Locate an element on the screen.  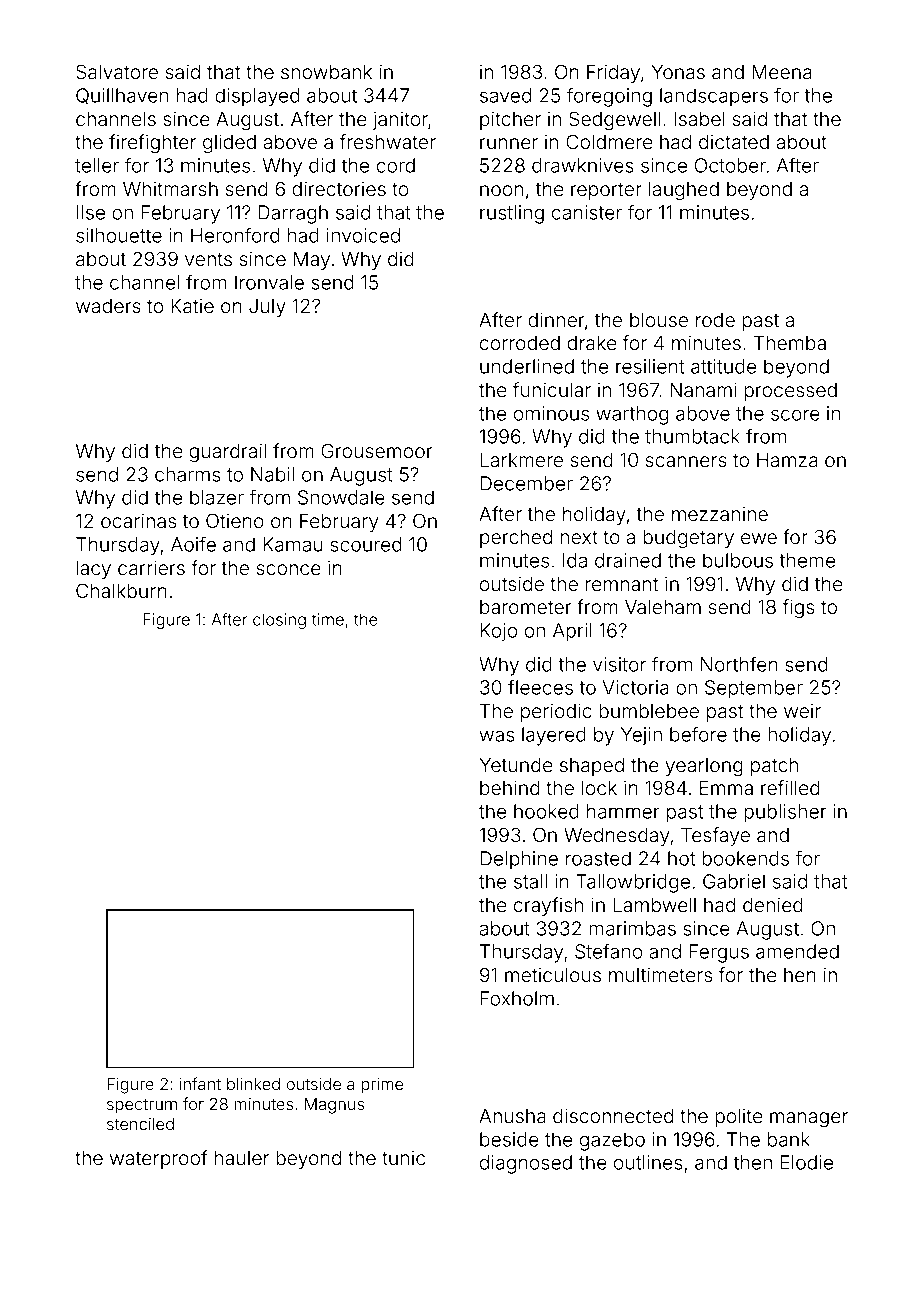
infant is located at coordinates (200, 1083).
